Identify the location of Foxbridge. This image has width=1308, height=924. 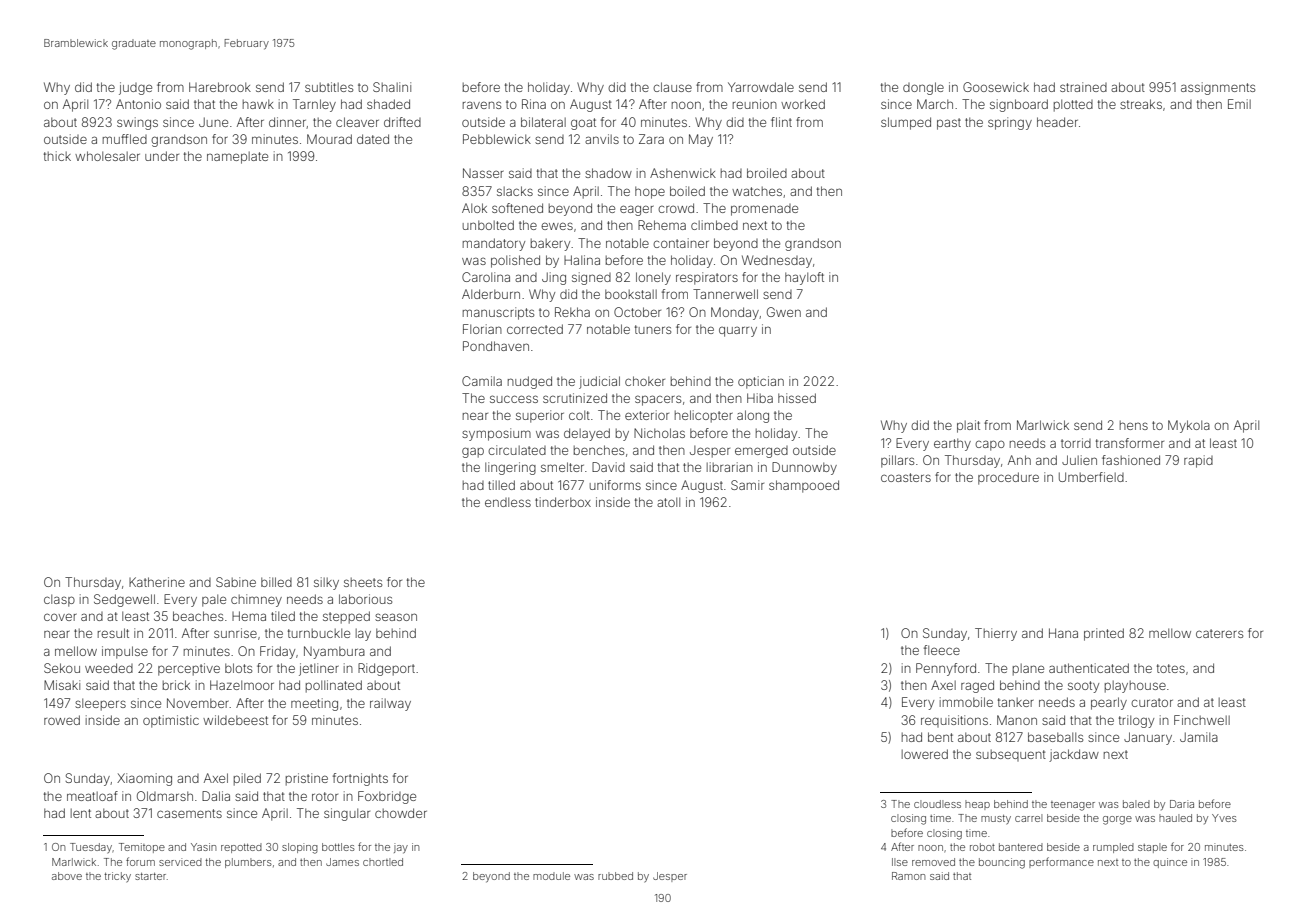
(387, 797).
